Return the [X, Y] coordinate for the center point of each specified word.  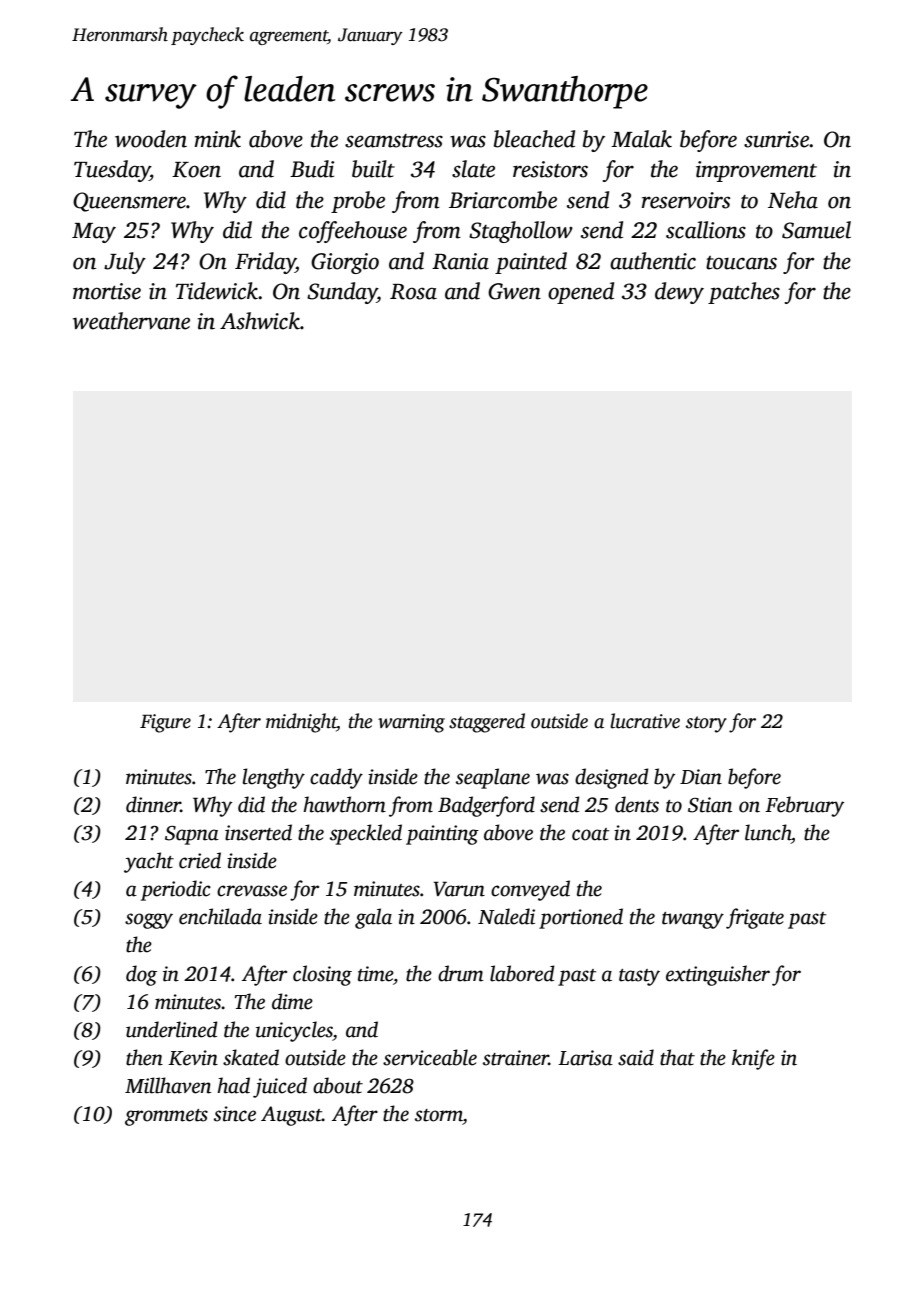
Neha [793, 200]
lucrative [645, 721]
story [706, 724]
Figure [165, 723]
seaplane [493, 778]
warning [411, 723]
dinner [153, 804]
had [233, 1085]
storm [439, 1115]
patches [744, 293]
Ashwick [260, 321]
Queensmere [129, 202]
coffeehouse [353, 232]
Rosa [413, 292]
